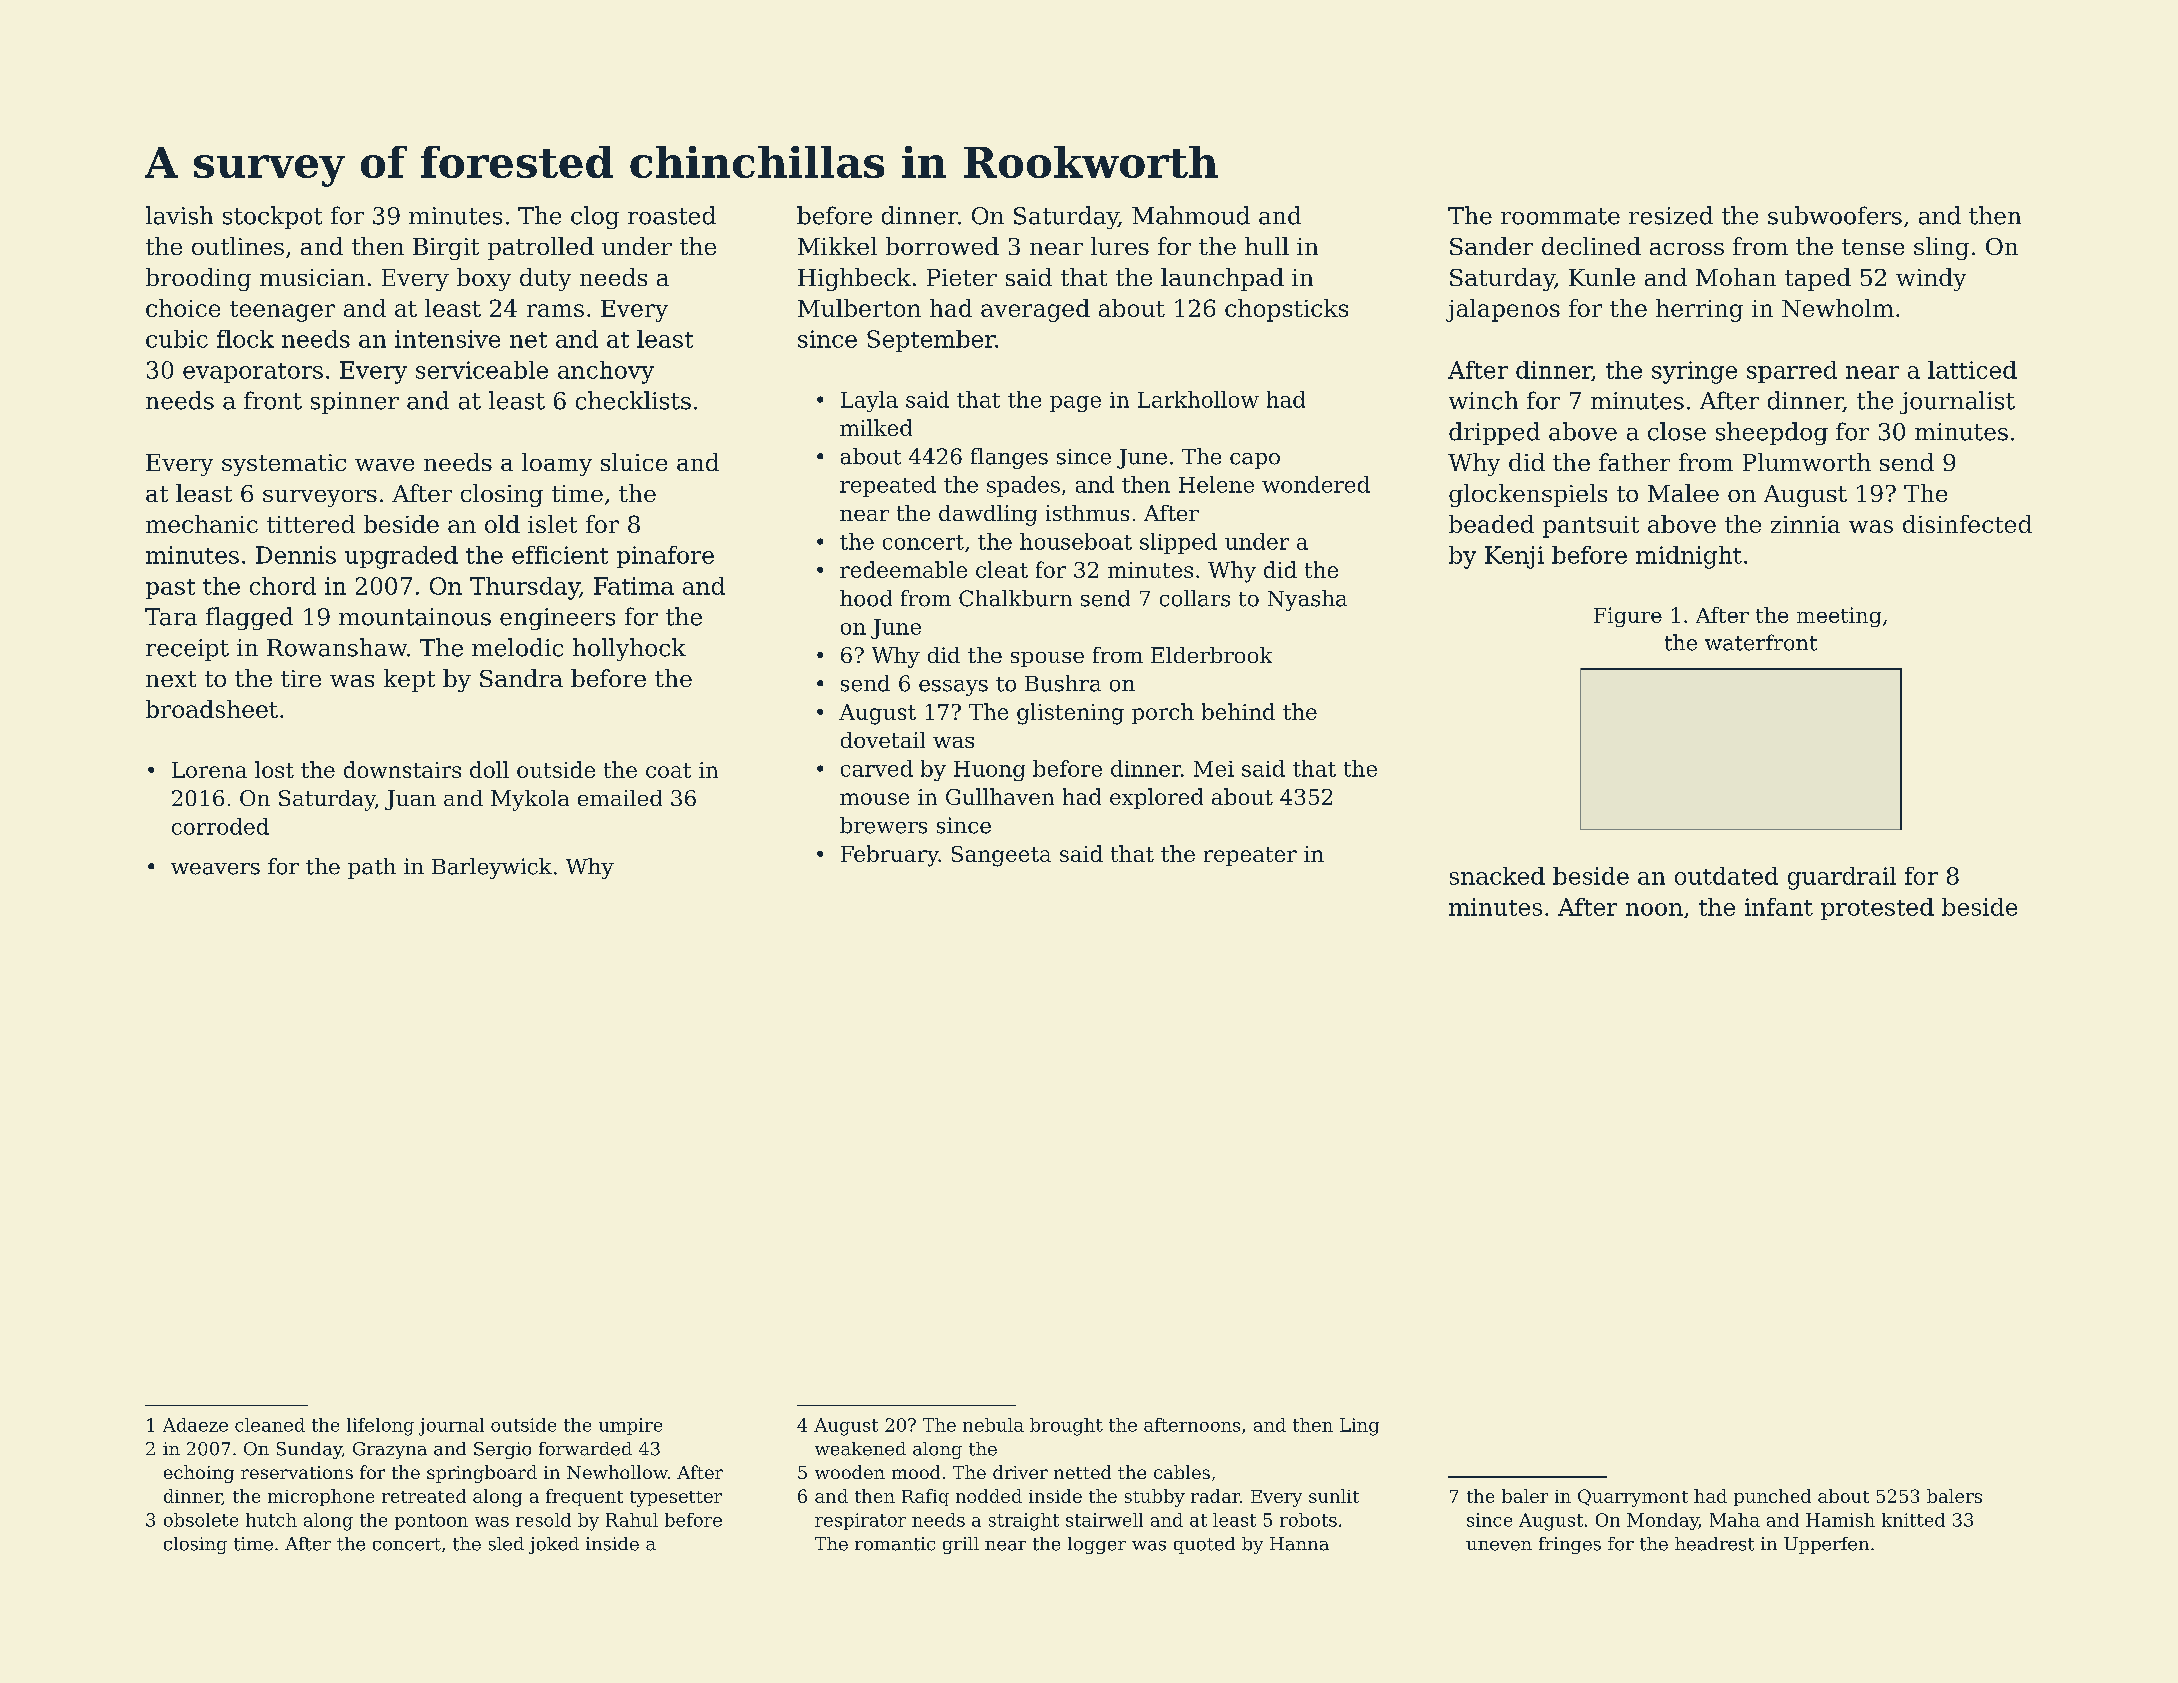  Describe the element at coordinates (1772, 1497) in the page. I see `punched` at that location.
